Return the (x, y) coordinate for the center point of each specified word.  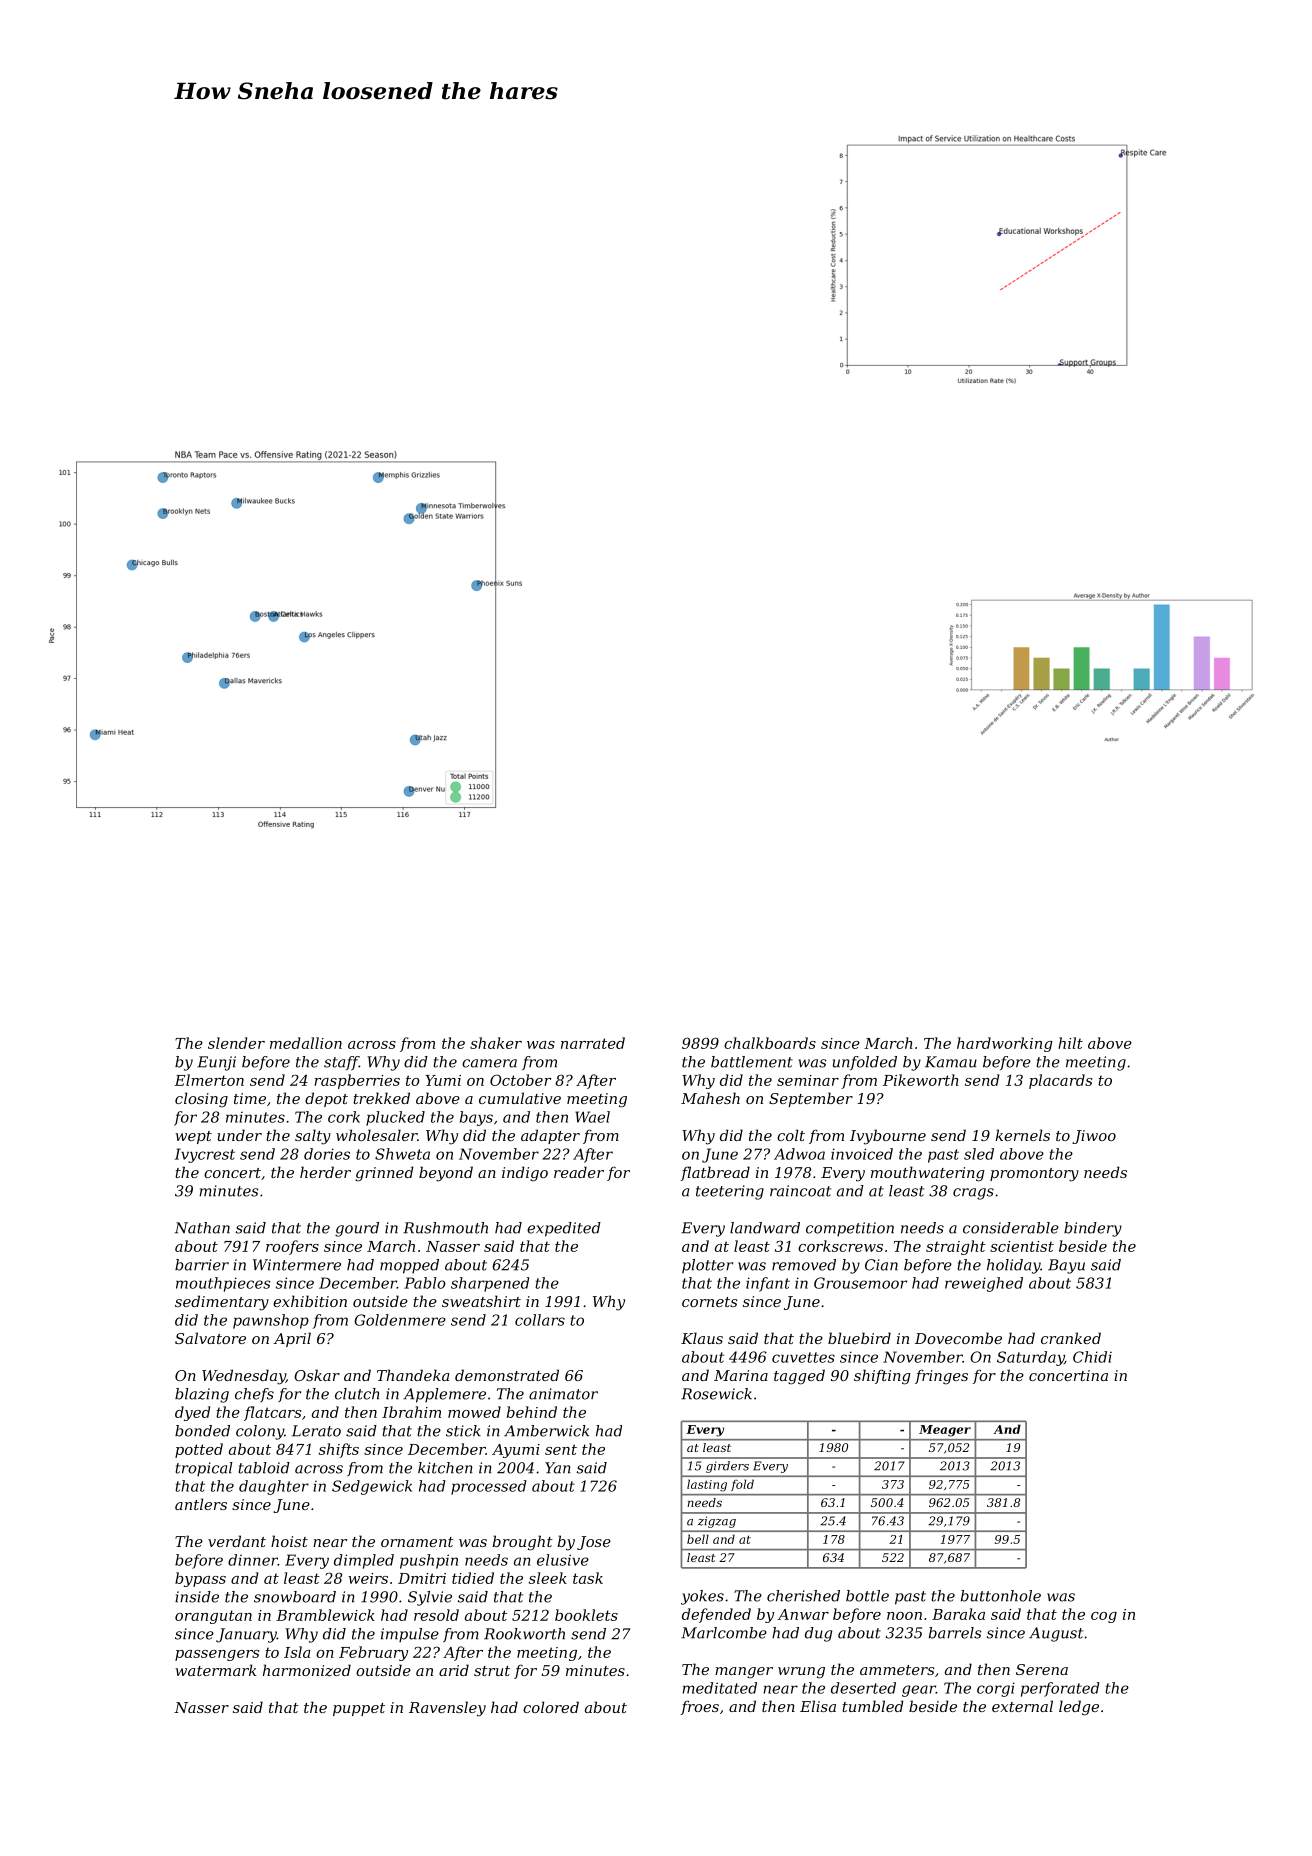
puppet (359, 1709)
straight (956, 1247)
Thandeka (413, 1375)
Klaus (702, 1338)
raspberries (357, 1081)
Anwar (803, 1614)
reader (579, 1172)
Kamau (951, 1062)
